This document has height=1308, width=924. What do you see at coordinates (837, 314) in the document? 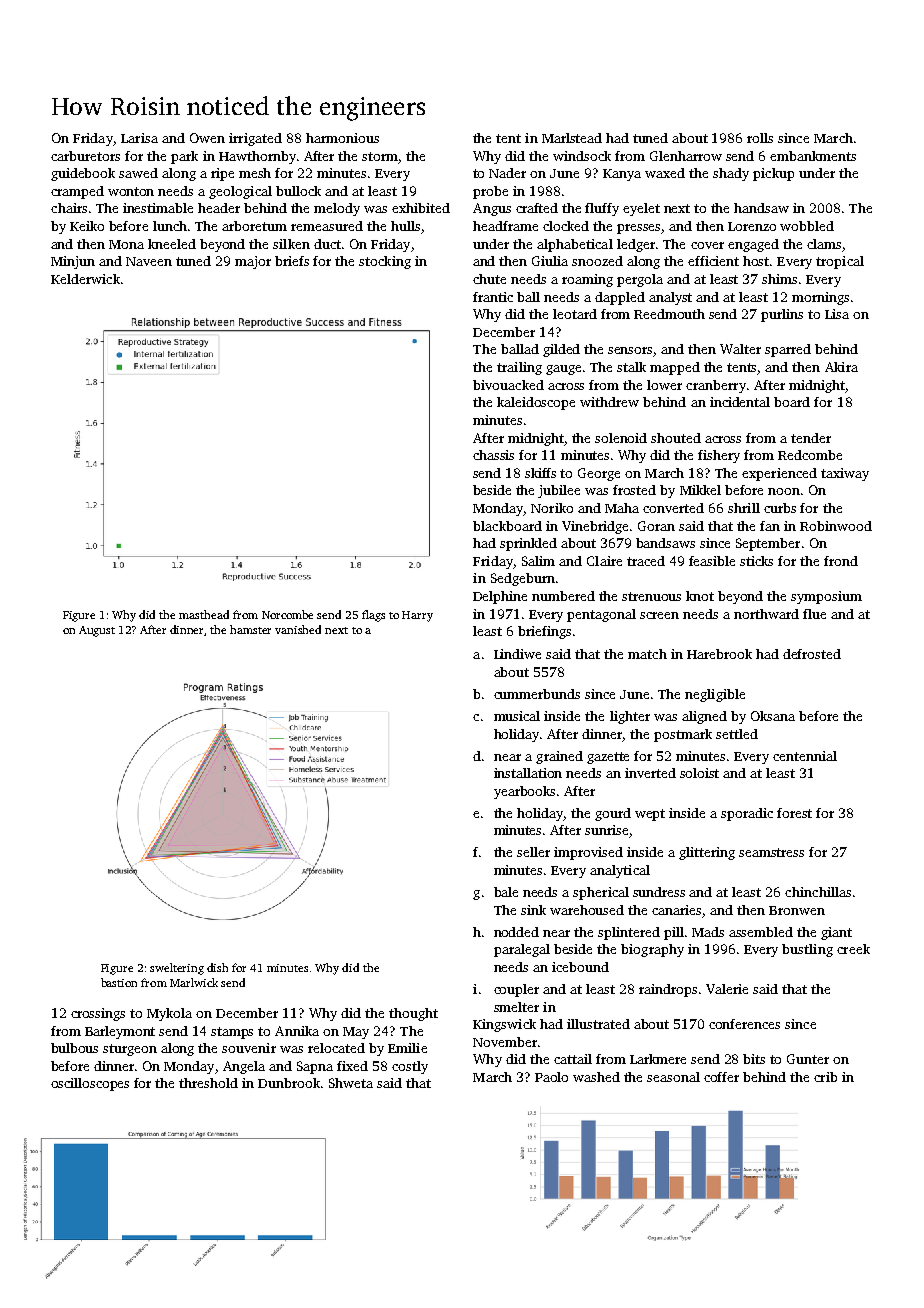
I see `Lisa` at bounding box center [837, 314].
